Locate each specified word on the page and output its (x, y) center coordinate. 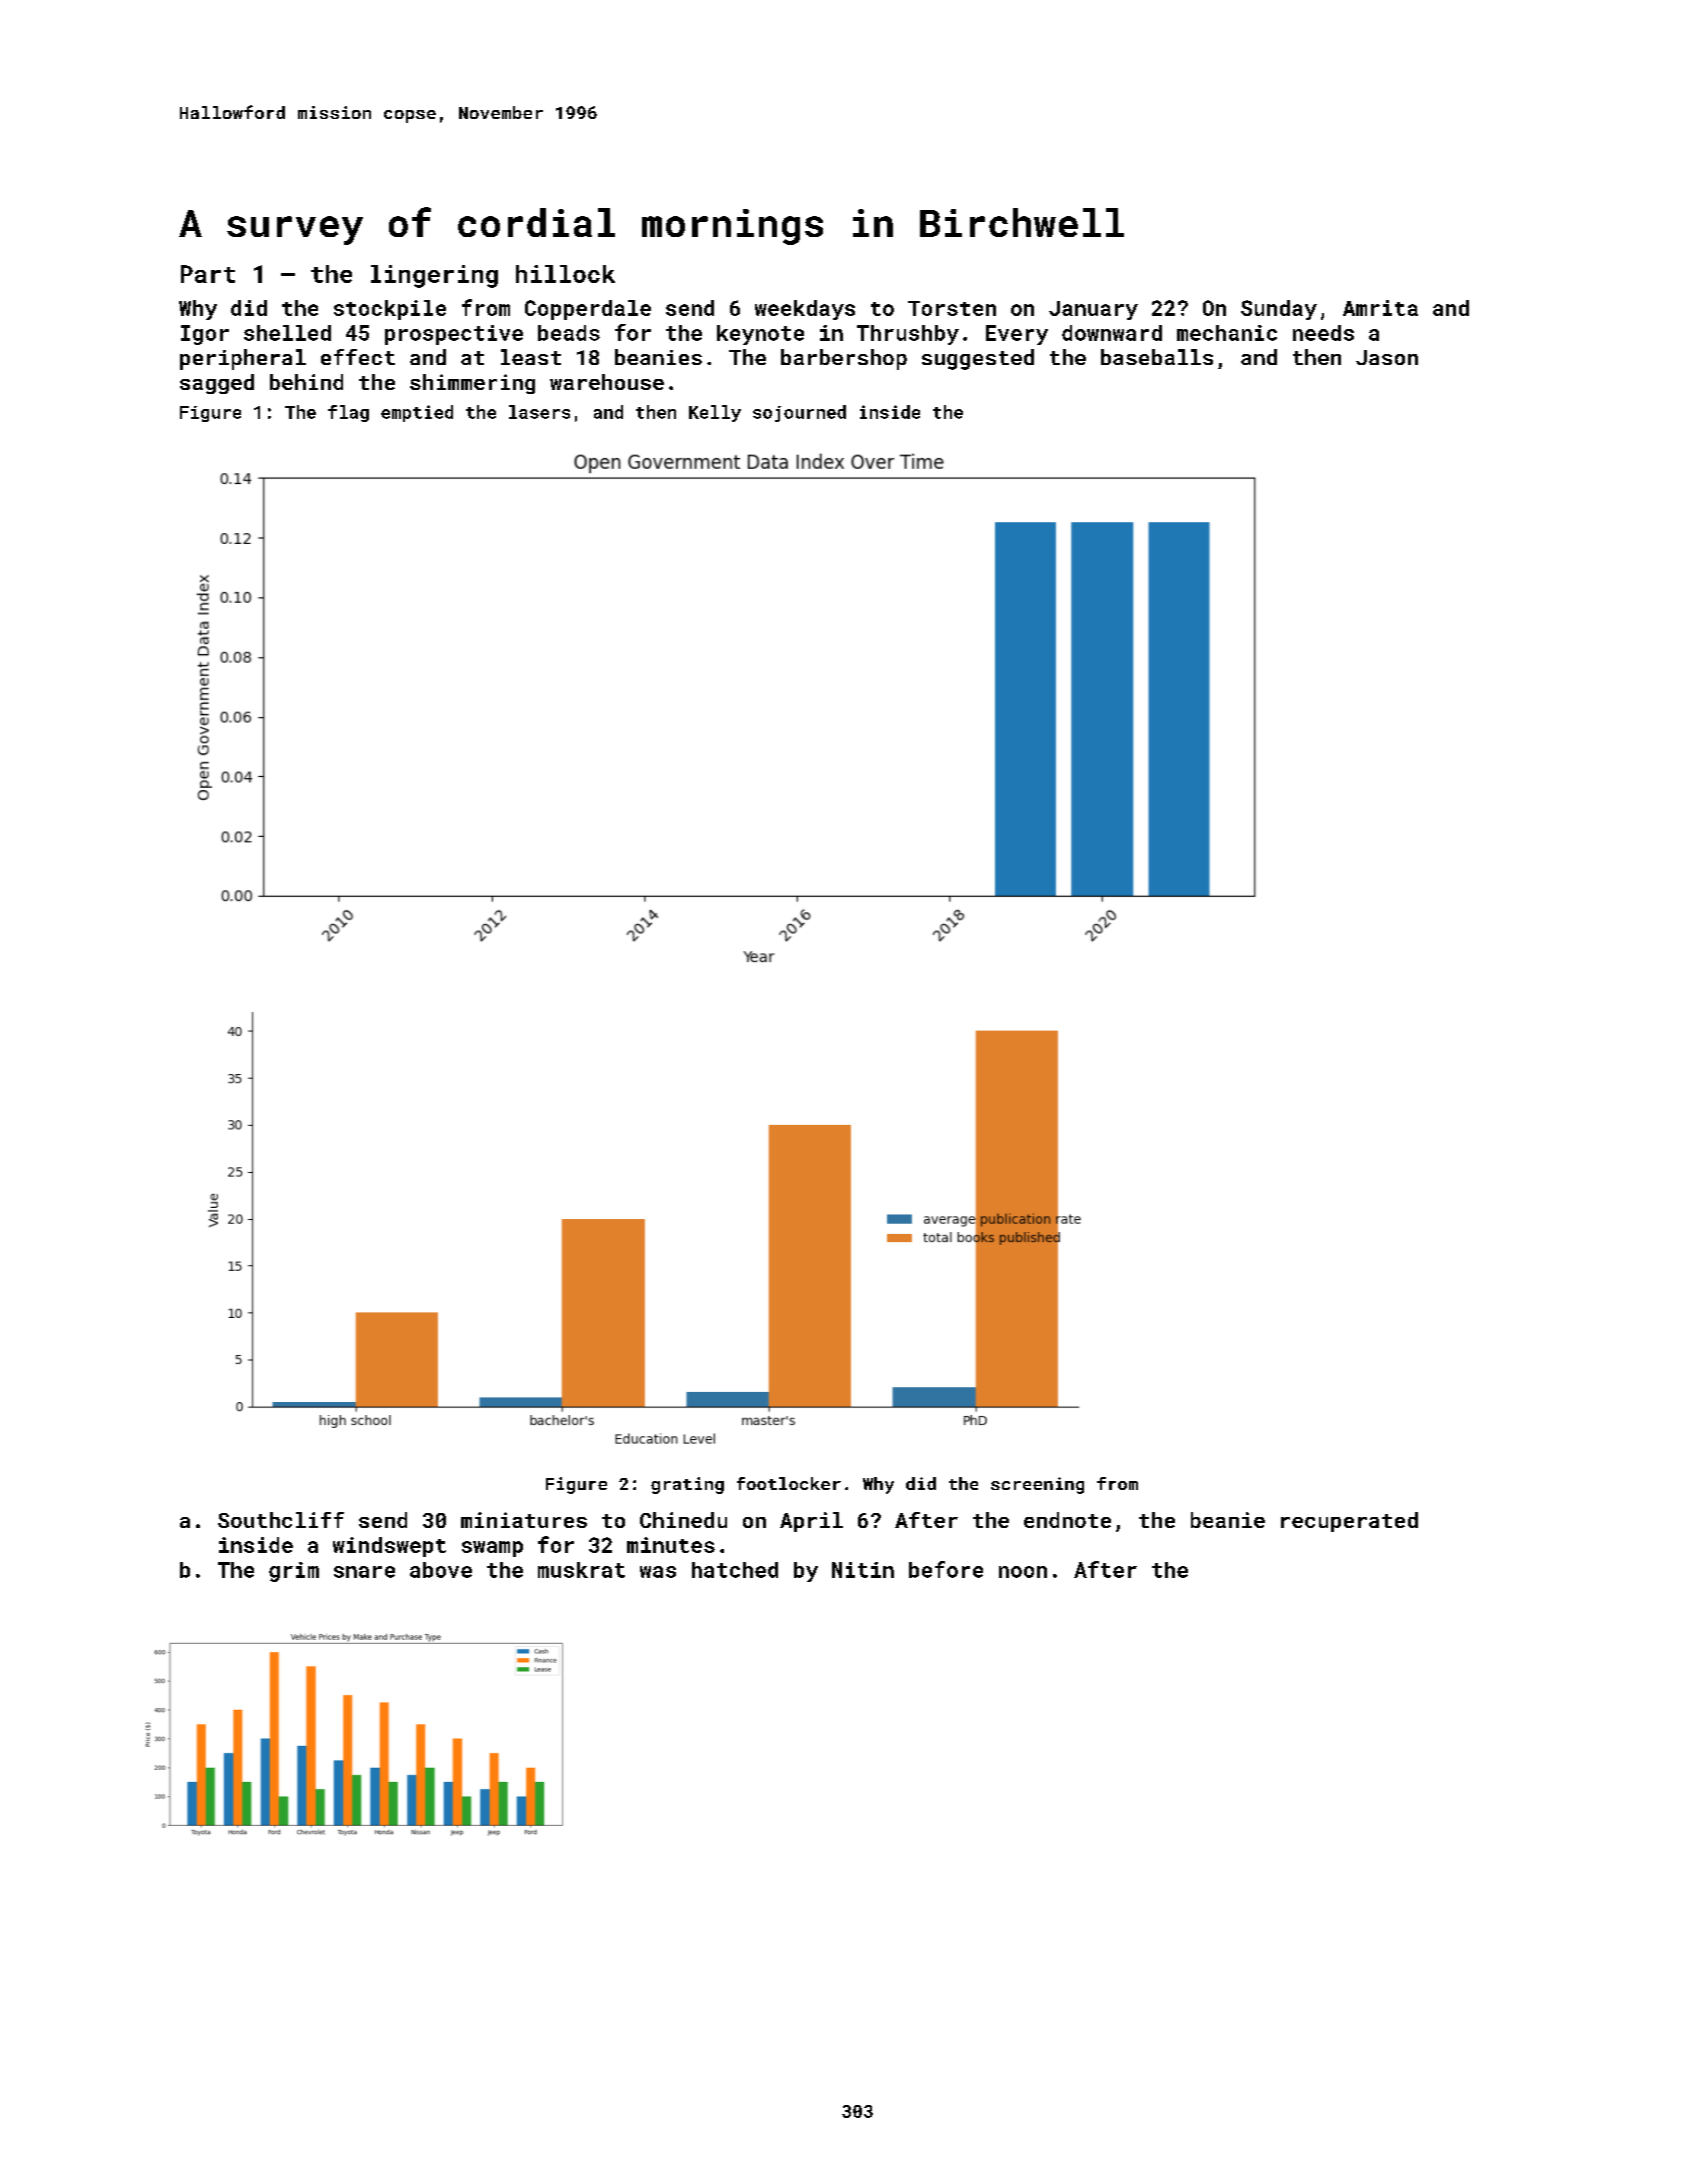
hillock (565, 274)
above (441, 1570)
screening (1037, 1485)
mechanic (1227, 333)
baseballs (1157, 357)
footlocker (789, 1483)
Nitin (863, 1570)
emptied (417, 413)
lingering (434, 276)
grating (687, 1485)
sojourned (799, 413)
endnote (1067, 1520)
